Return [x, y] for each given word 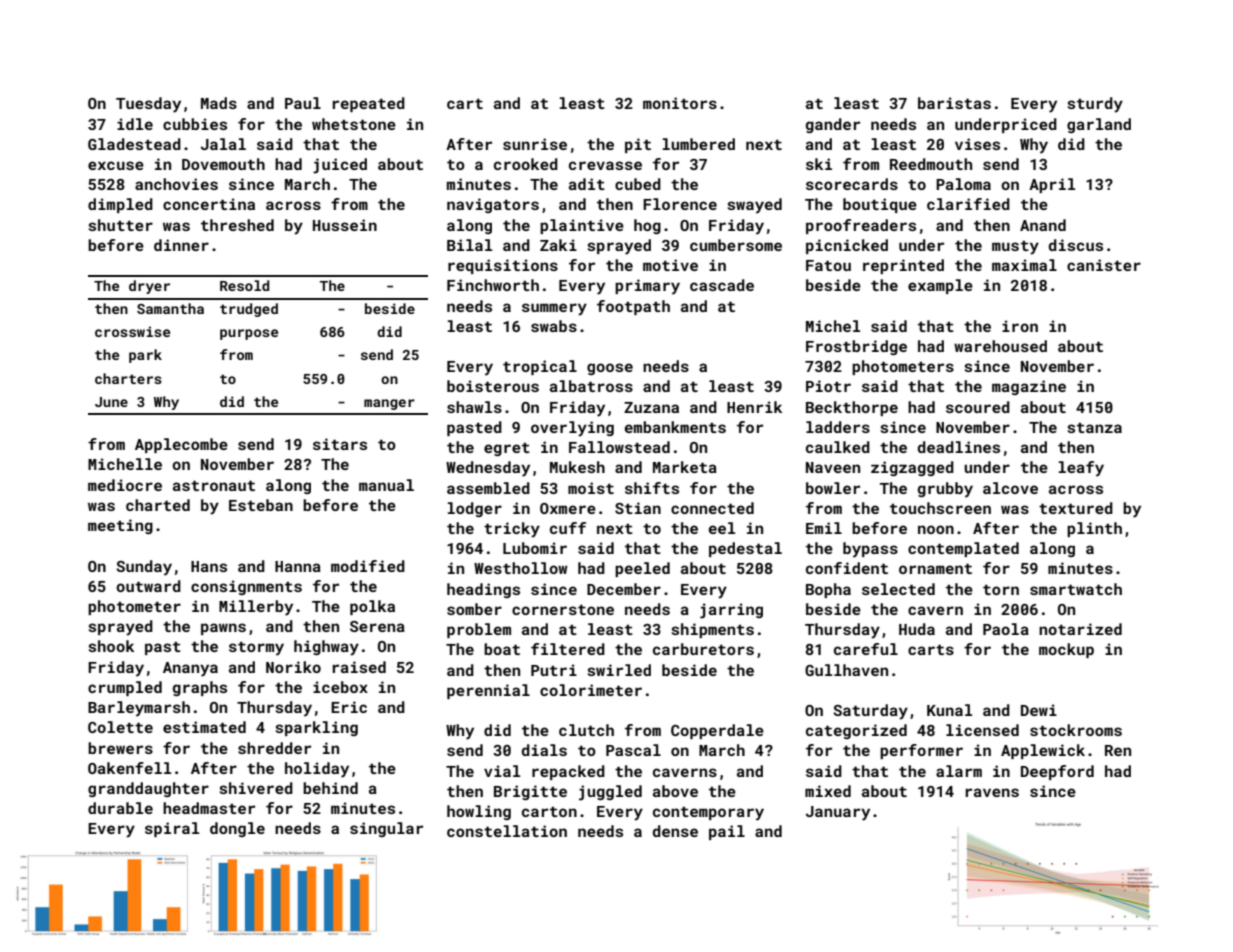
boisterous [493, 386]
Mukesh [577, 467]
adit [587, 184]
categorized [856, 731]
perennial [488, 691]
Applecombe [181, 445]
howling [479, 812]
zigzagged [912, 468]
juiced [340, 166]
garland [1099, 125]
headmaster [209, 808]
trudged [249, 310]
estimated [204, 727]
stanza [1094, 428]
